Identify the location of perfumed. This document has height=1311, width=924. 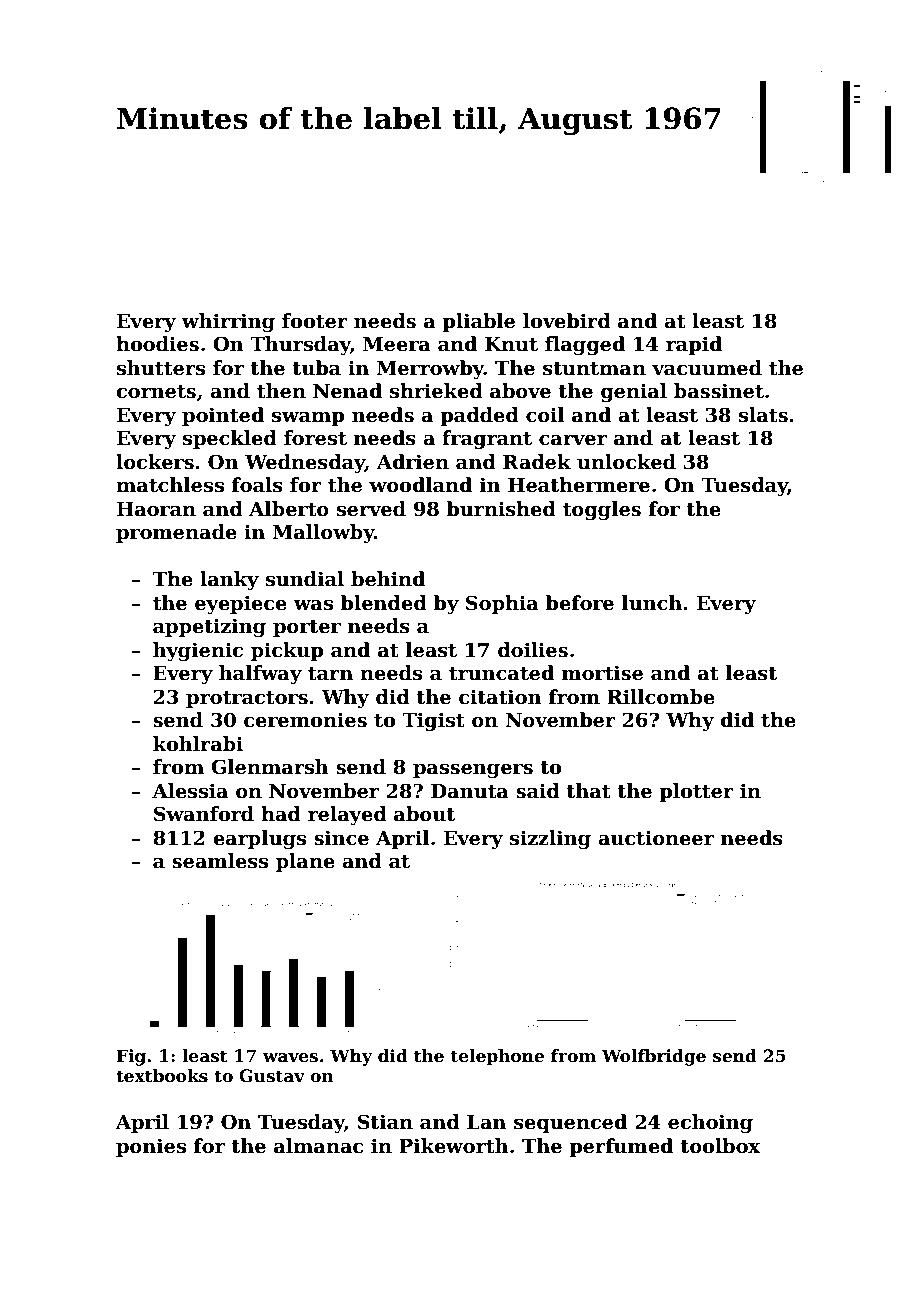
(621, 1147).
